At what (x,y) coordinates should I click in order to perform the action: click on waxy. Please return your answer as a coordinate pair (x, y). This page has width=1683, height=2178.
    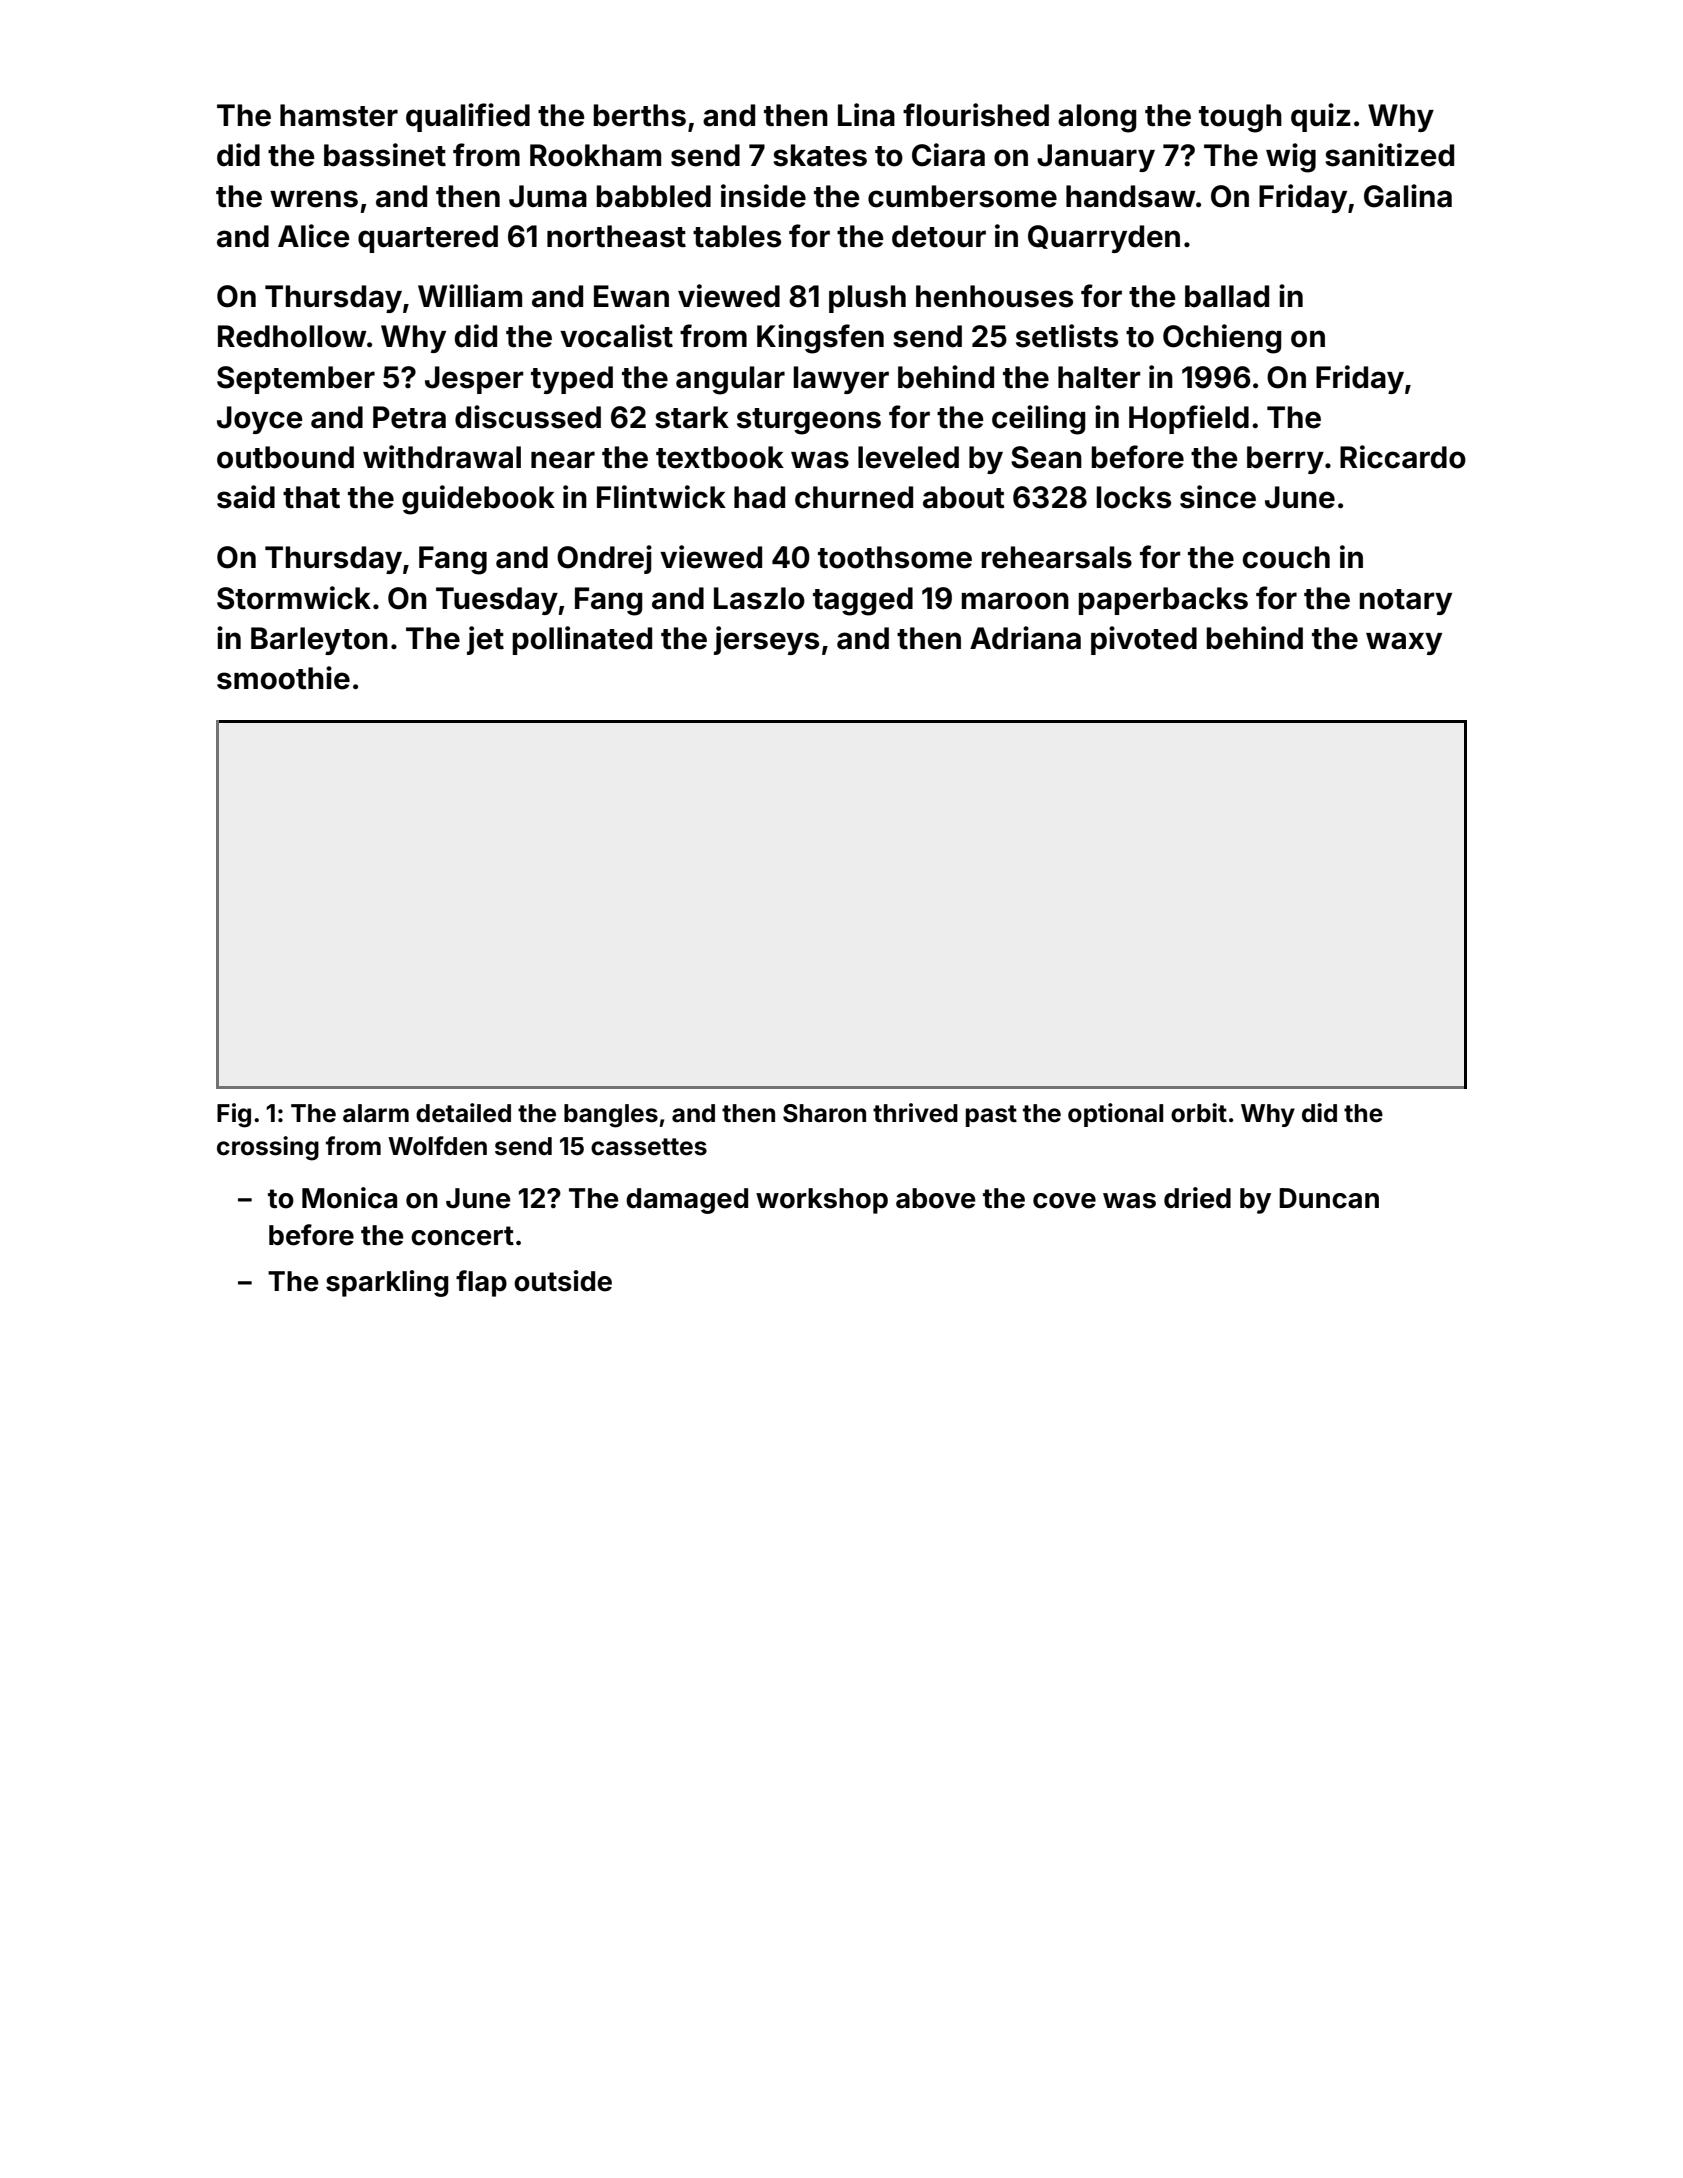
    Looking at the image, I should click on (1404, 643).
